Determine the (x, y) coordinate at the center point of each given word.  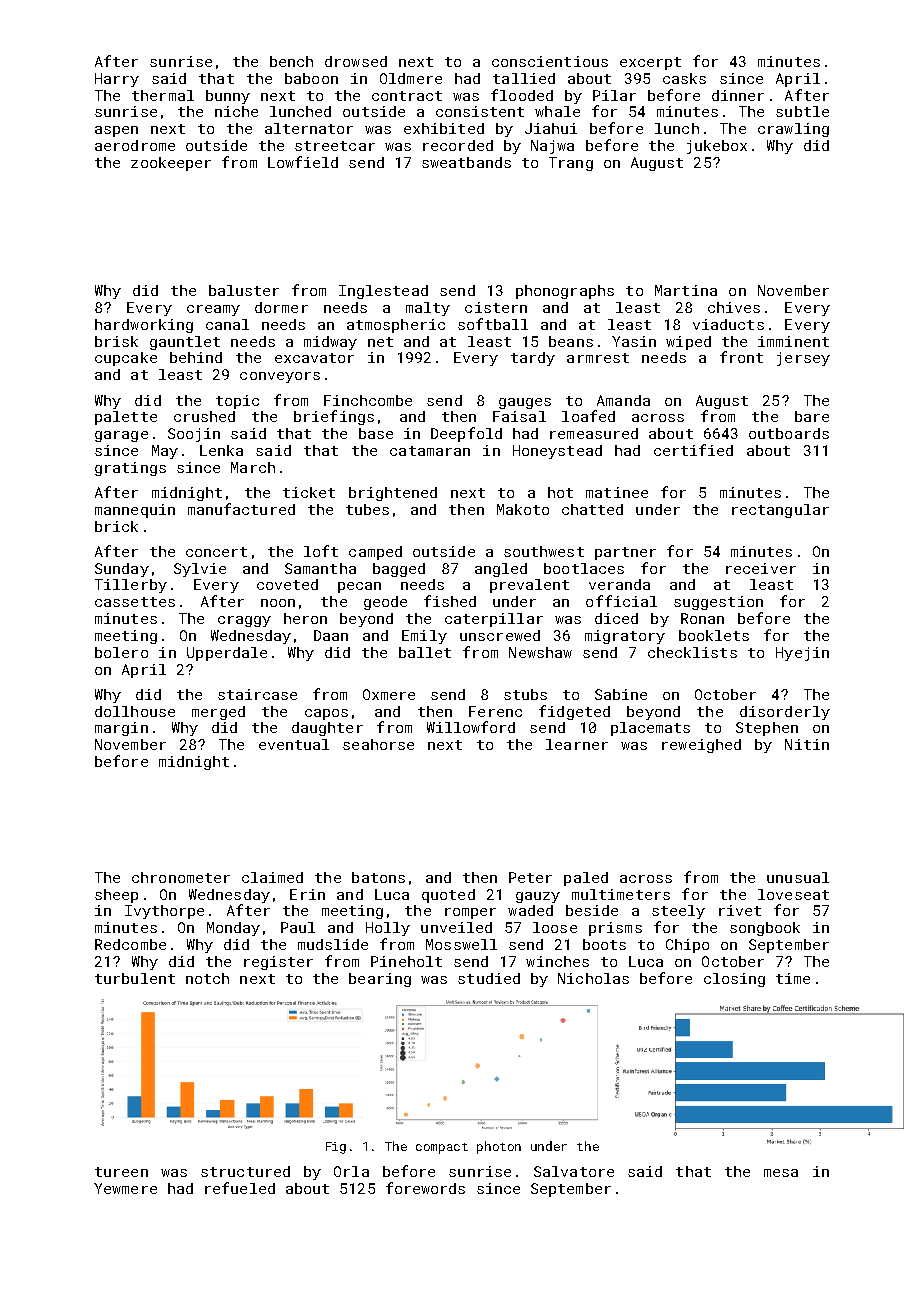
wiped (688, 343)
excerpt (650, 63)
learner (577, 744)
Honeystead (557, 452)
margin (121, 729)
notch (207, 978)
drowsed (356, 61)
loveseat (793, 894)
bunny (228, 97)
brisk (116, 341)
